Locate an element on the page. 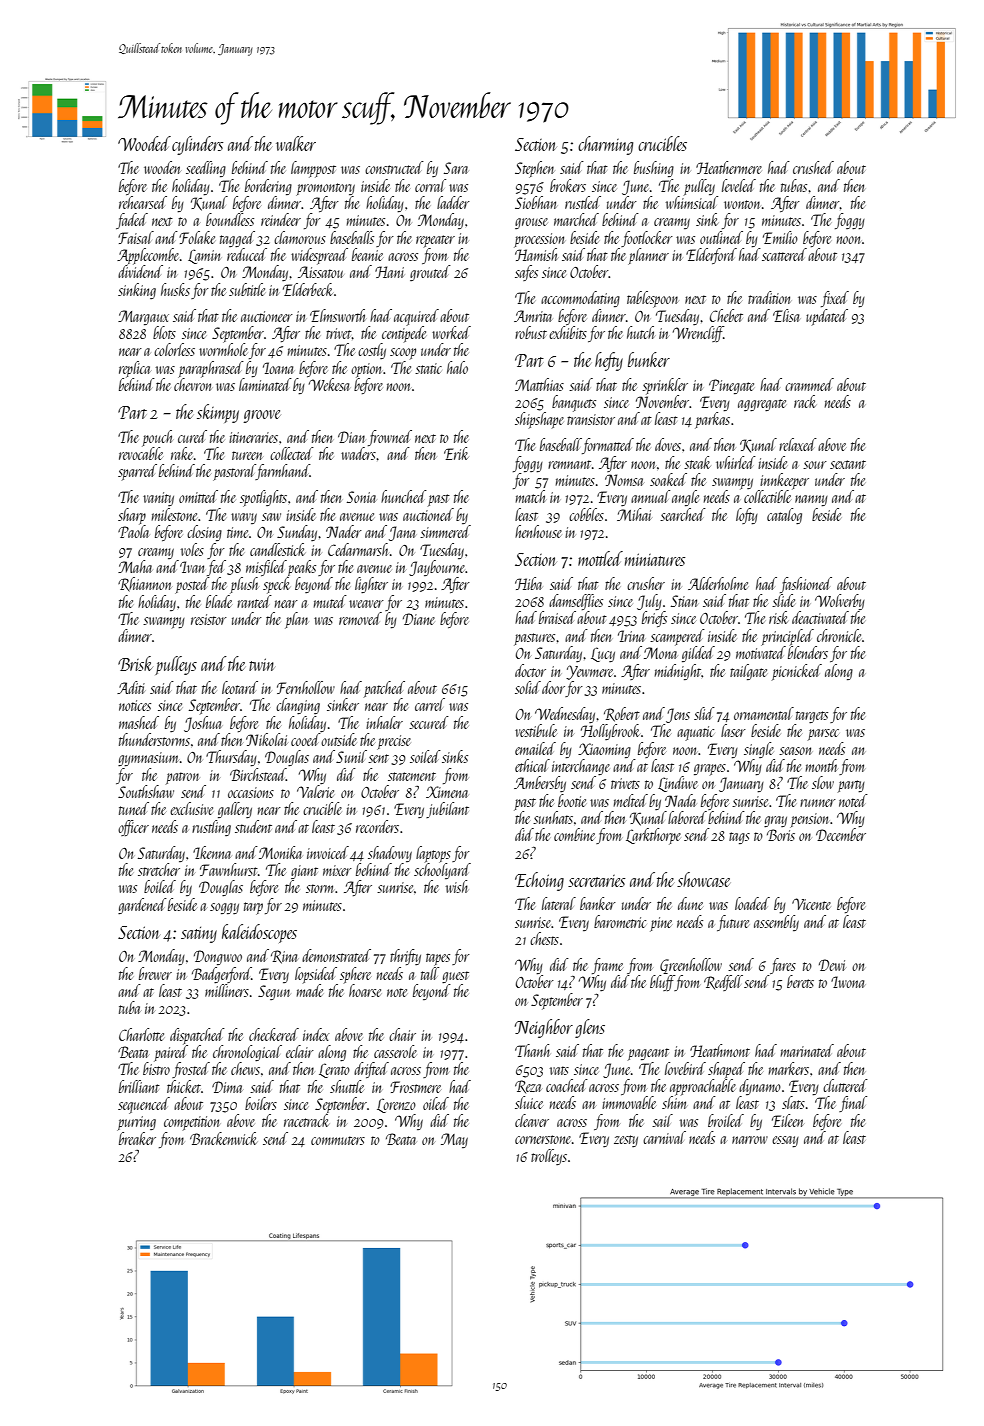 The image size is (984, 1426). thrifty is located at coordinates (405, 957).
